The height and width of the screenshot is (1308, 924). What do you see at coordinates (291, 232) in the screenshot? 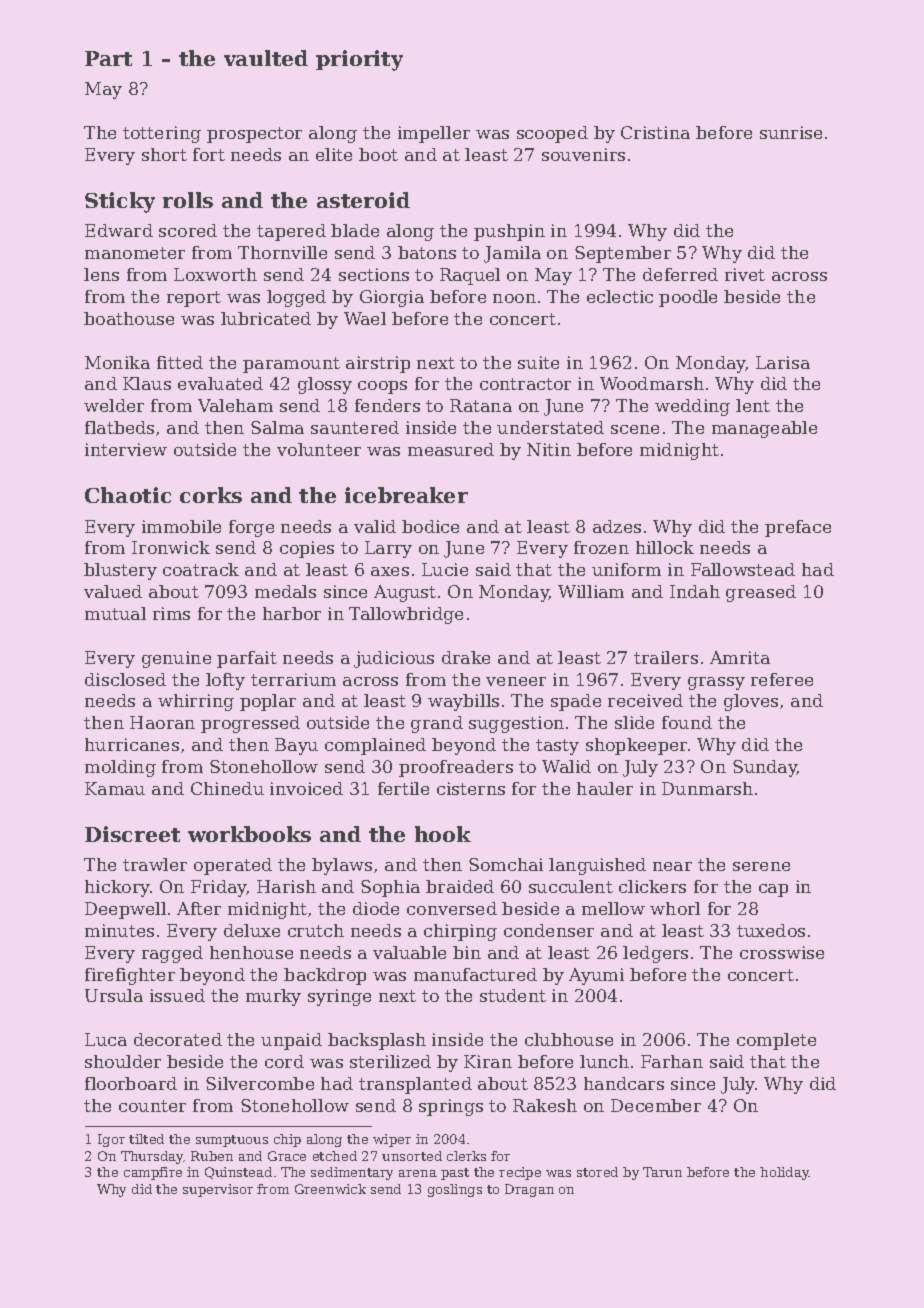
I see `tapered` at bounding box center [291, 232].
